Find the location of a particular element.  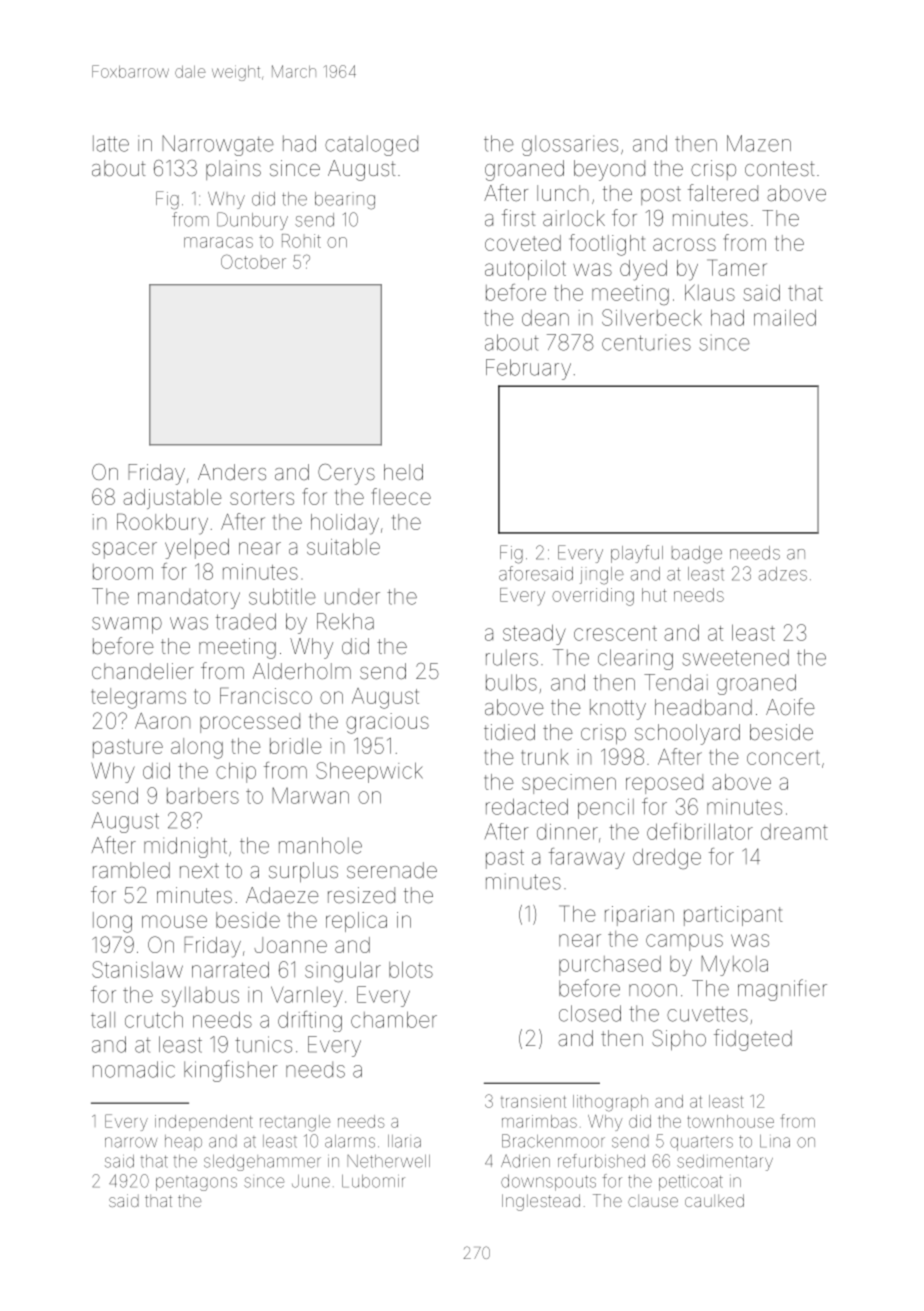

mailed is located at coordinates (785, 317).
